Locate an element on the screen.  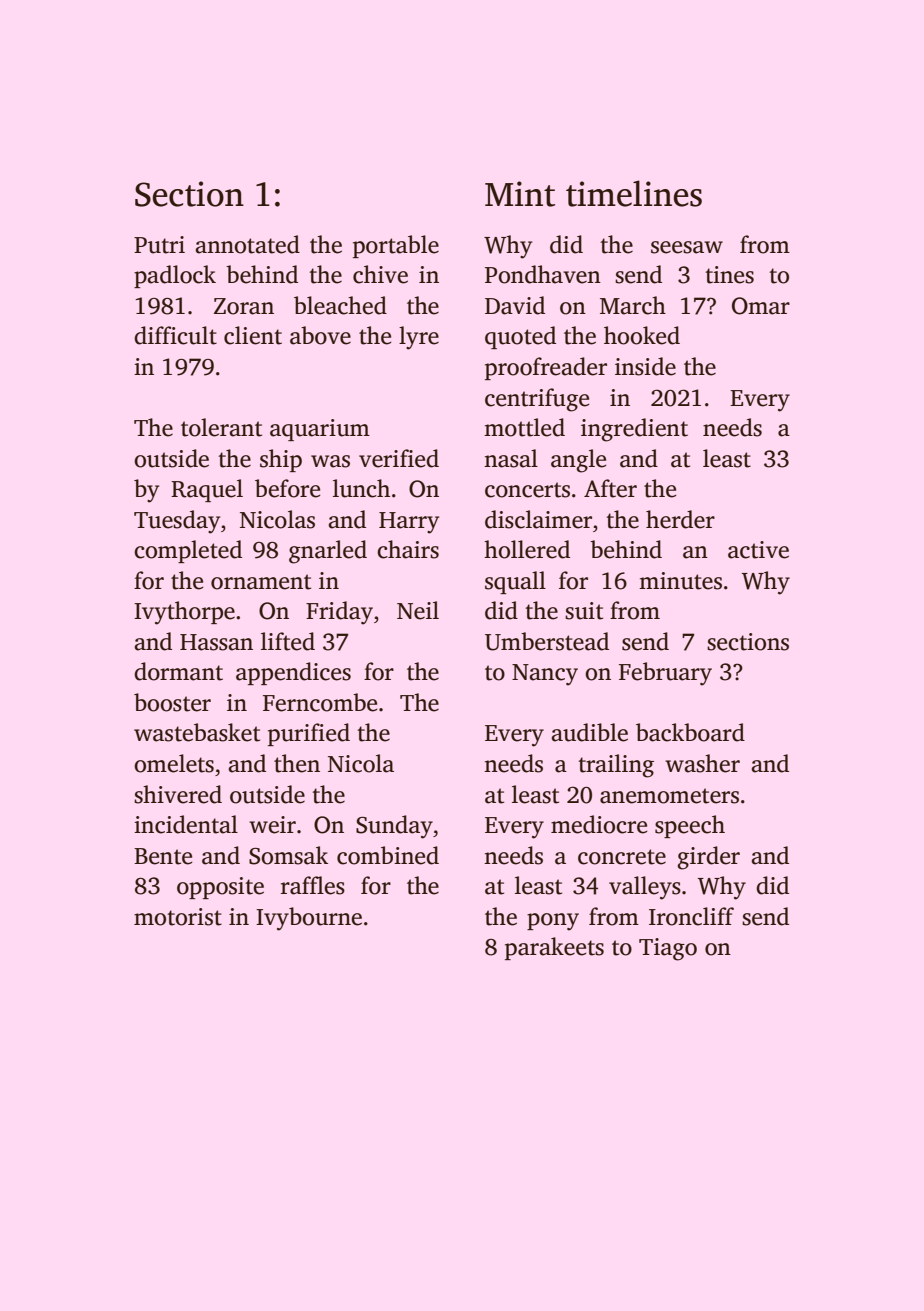
ingredient is located at coordinates (634, 430).
